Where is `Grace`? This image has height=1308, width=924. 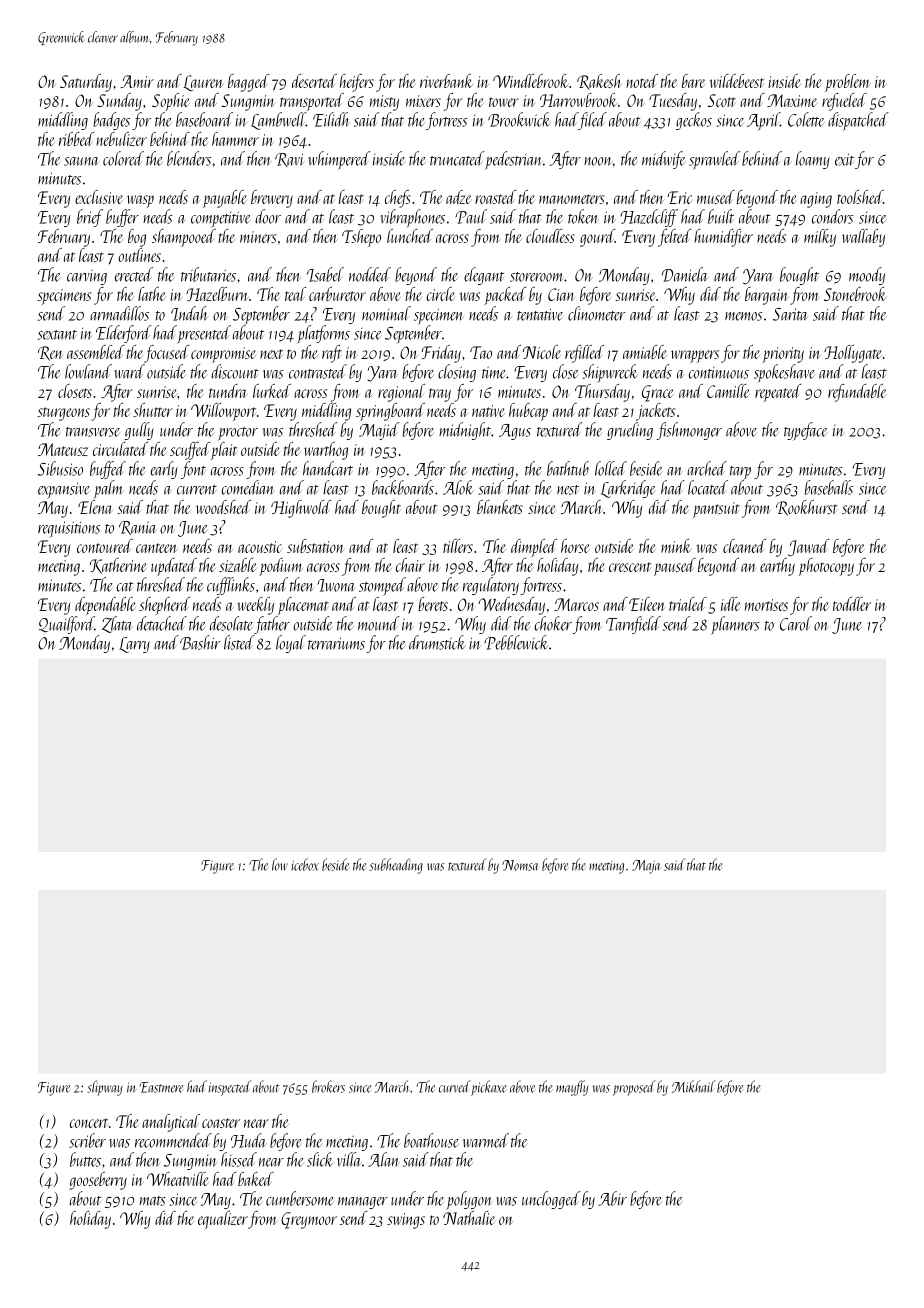
Grace is located at coordinates (658, 393).
